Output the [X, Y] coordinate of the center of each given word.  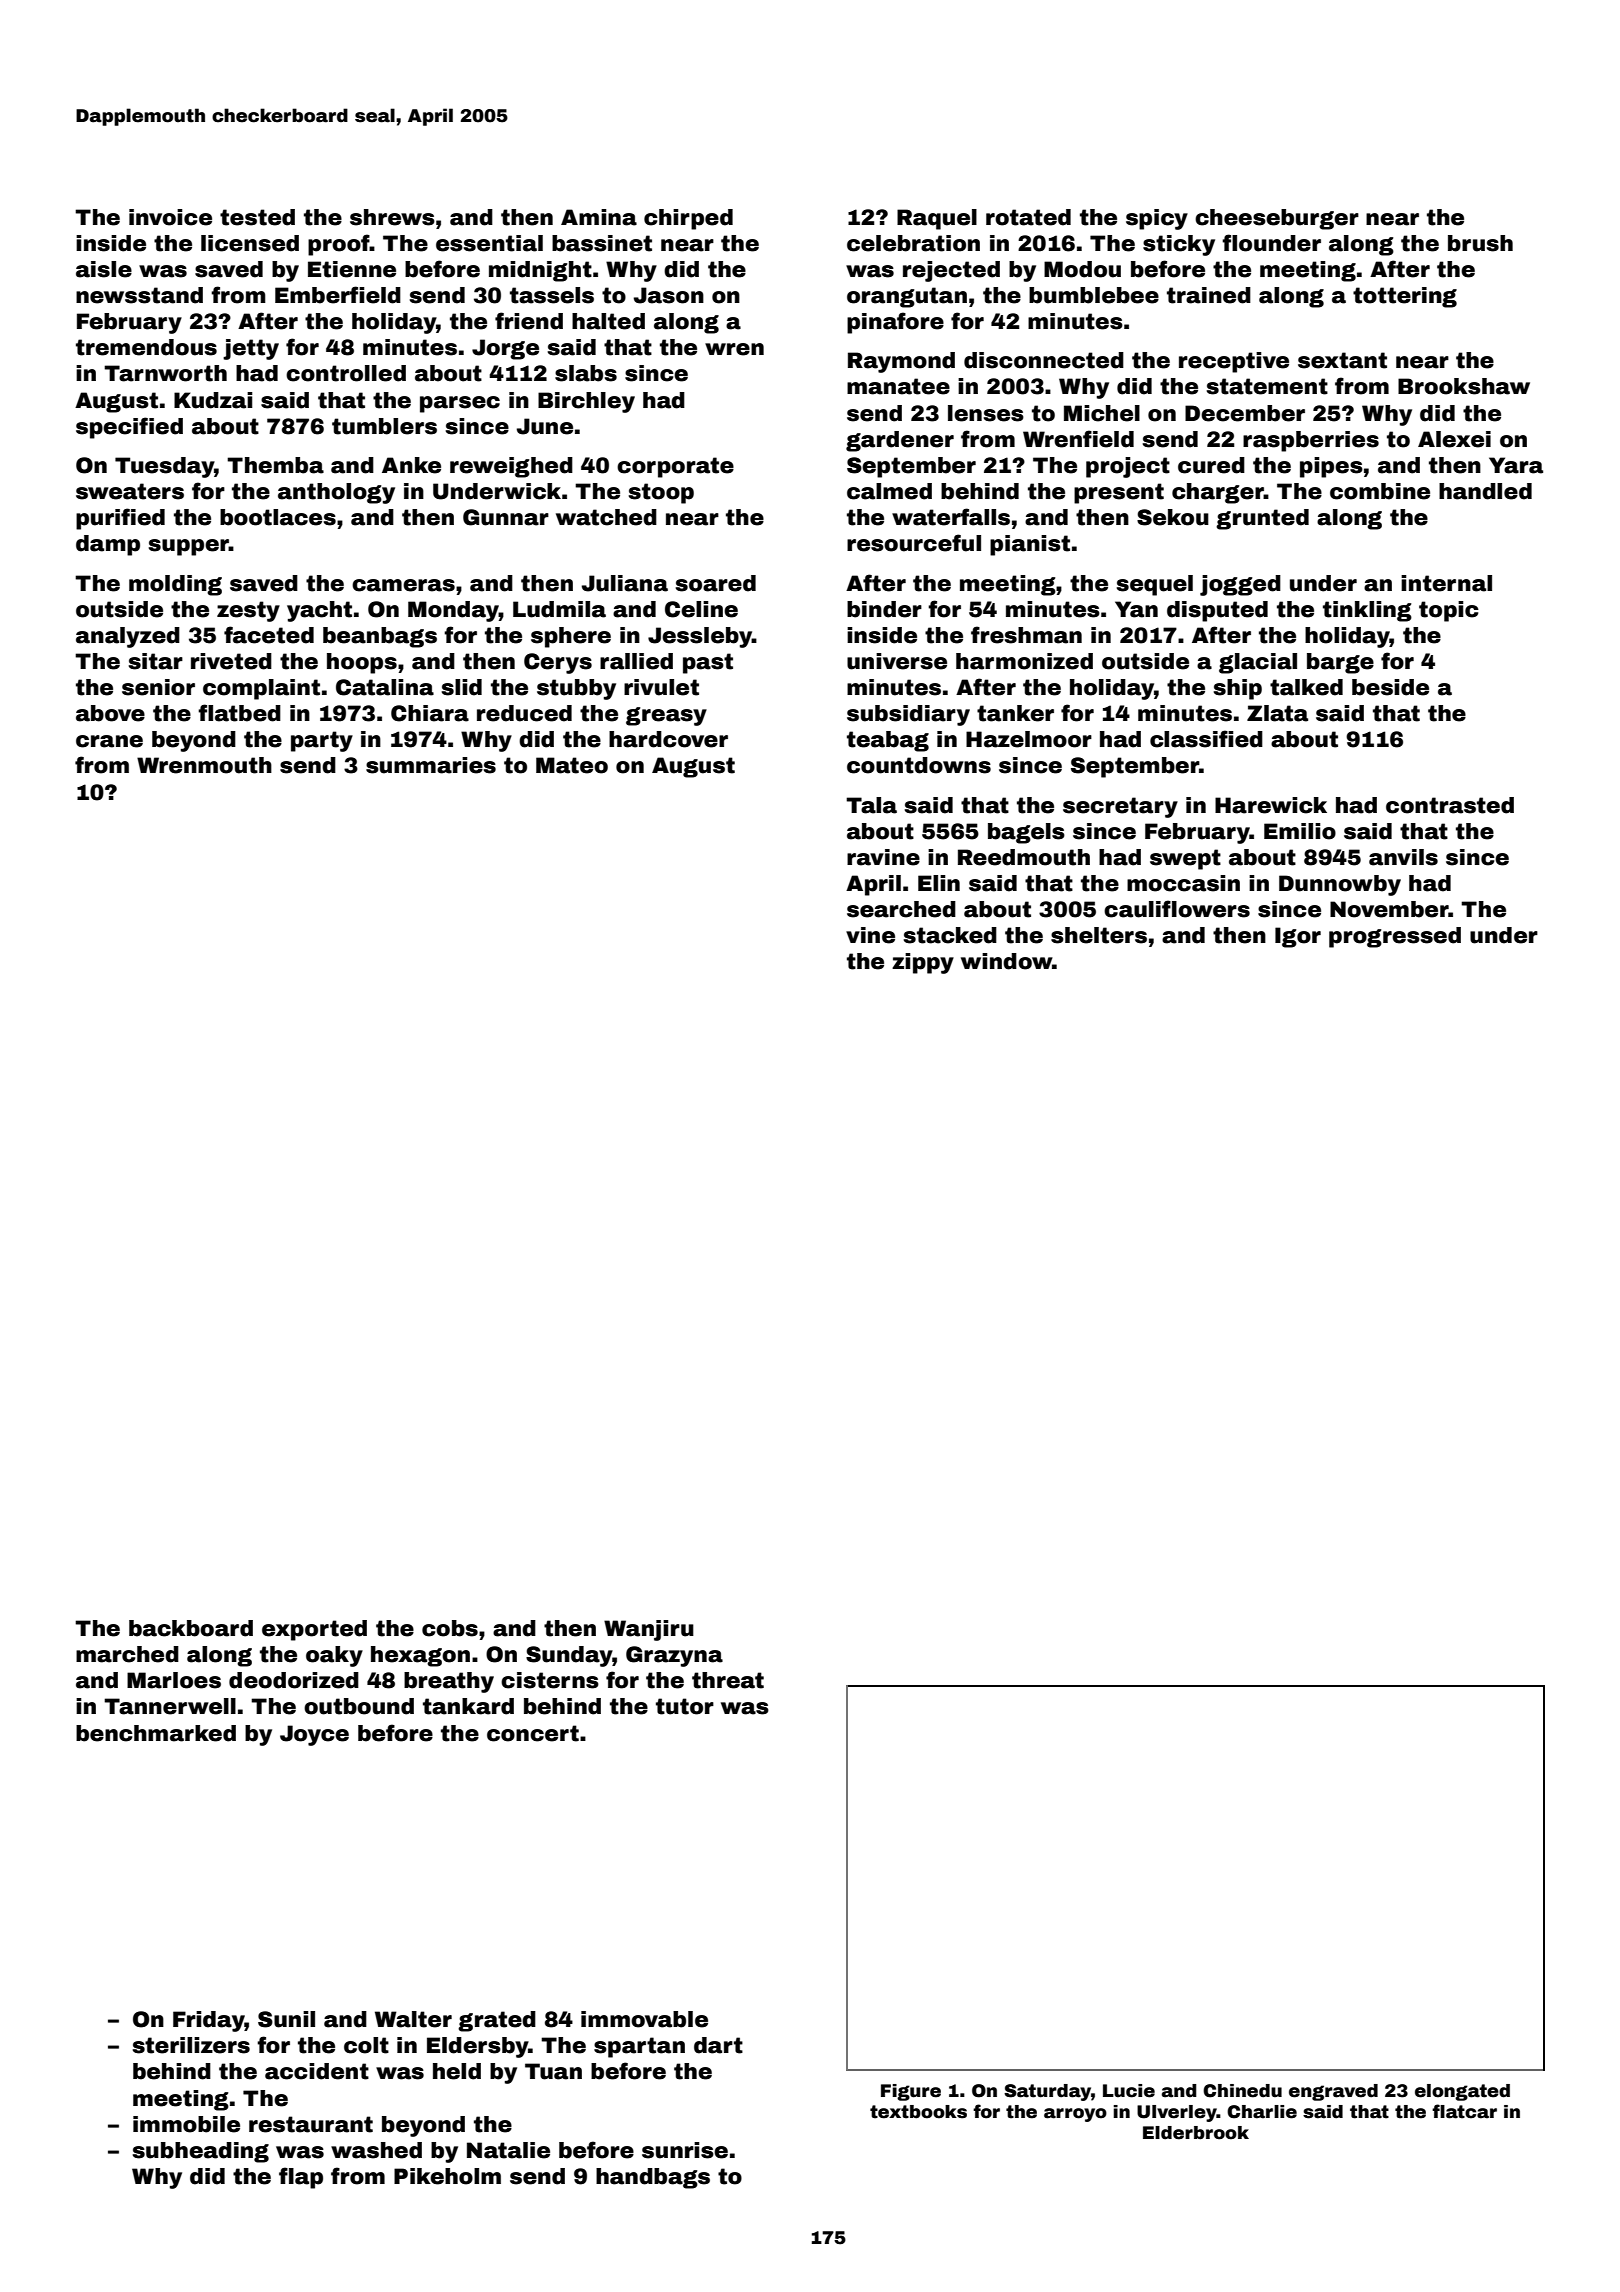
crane [109, 741]
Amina [599, 217]
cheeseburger [1277, 219]
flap [301, 2178]
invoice [170, 217]
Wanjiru [649, 1630]
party [322, 741]
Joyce [314, 1735]
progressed [1395, 937]
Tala [871, 805]
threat [728, 1680]
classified [1206, 739]
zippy [923, 963]
